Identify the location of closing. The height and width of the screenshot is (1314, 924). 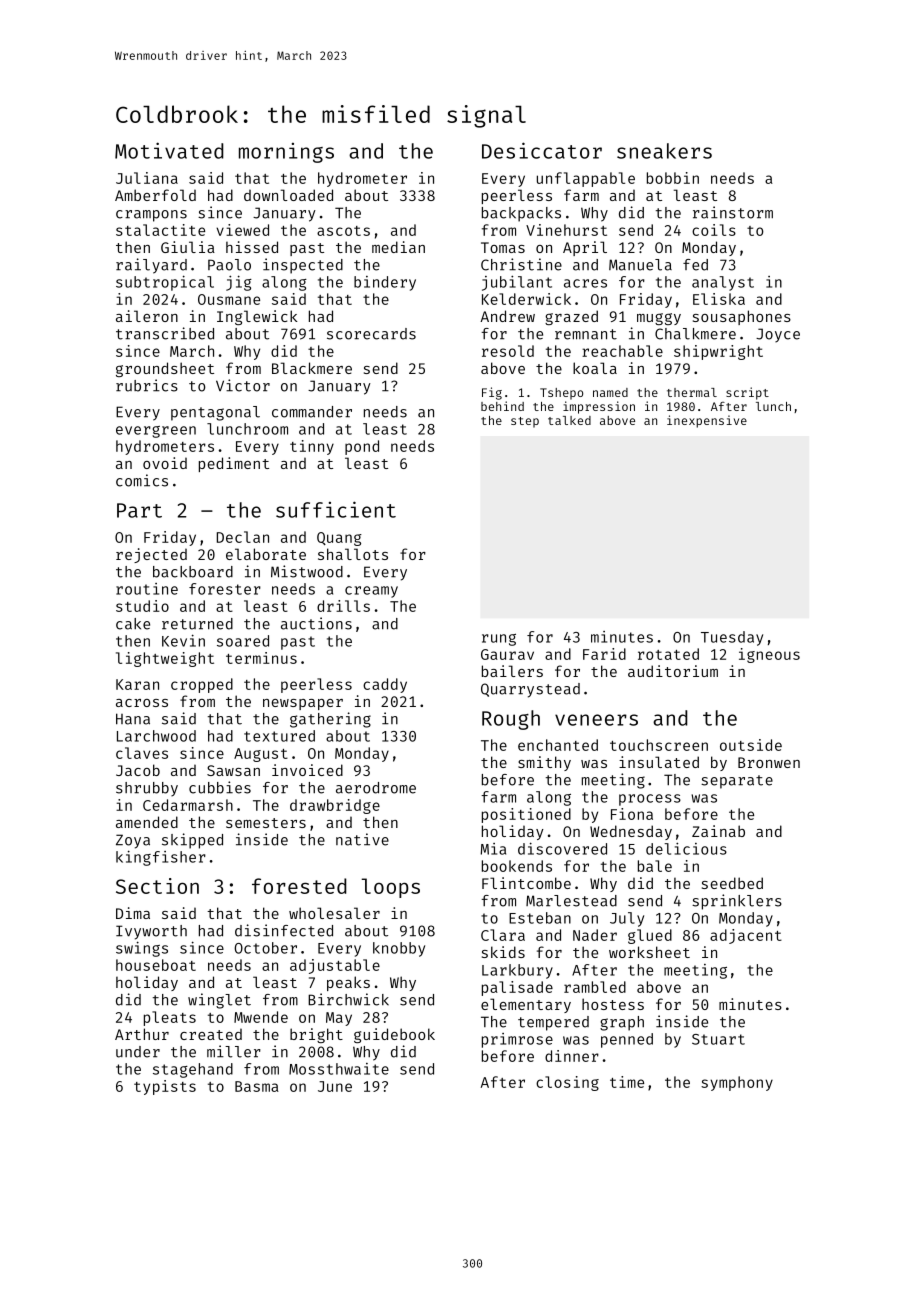
(567, 1083).
